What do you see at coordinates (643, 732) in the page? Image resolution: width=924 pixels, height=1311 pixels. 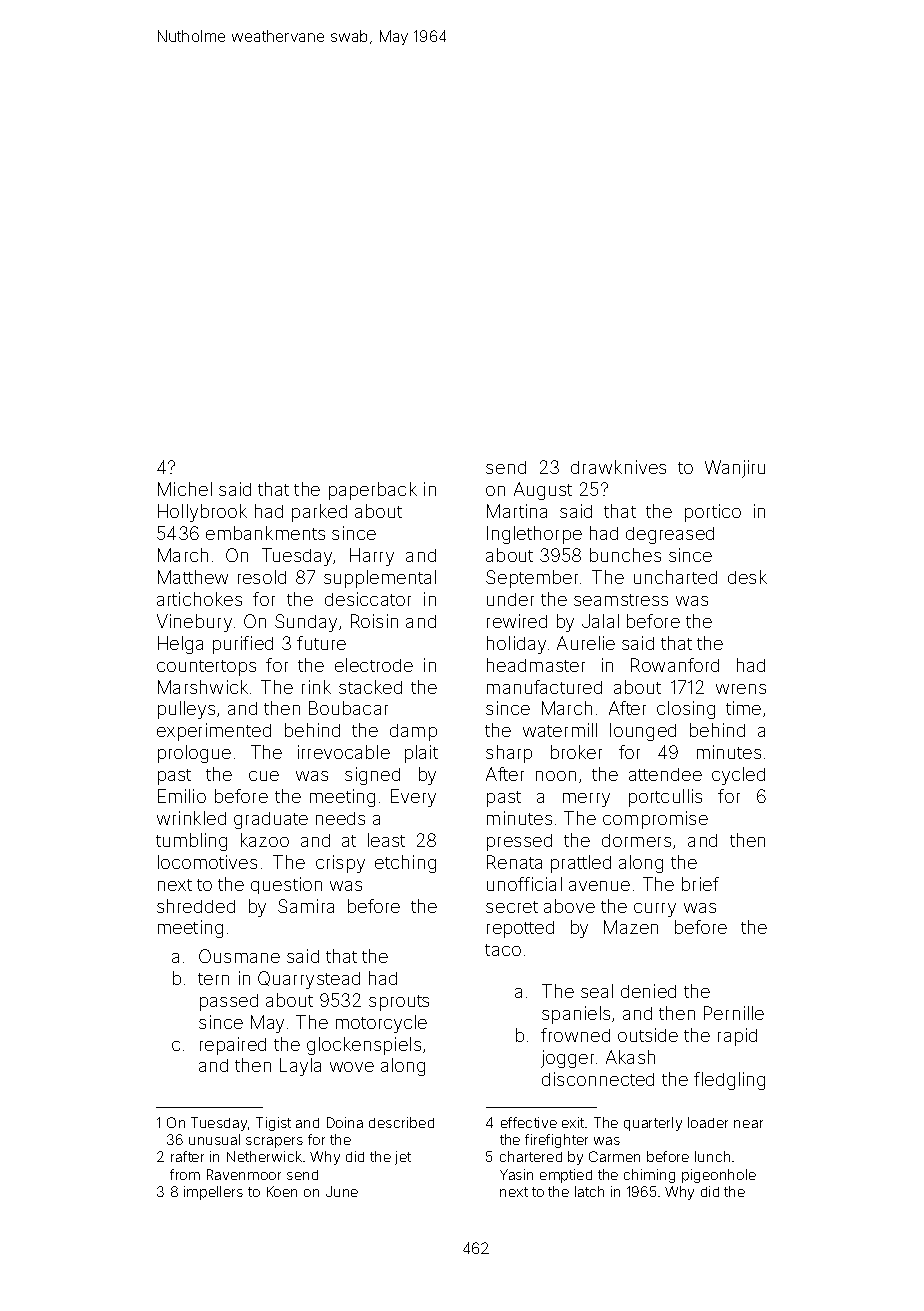 I see `lounged` at bounding box center [643, 732].
